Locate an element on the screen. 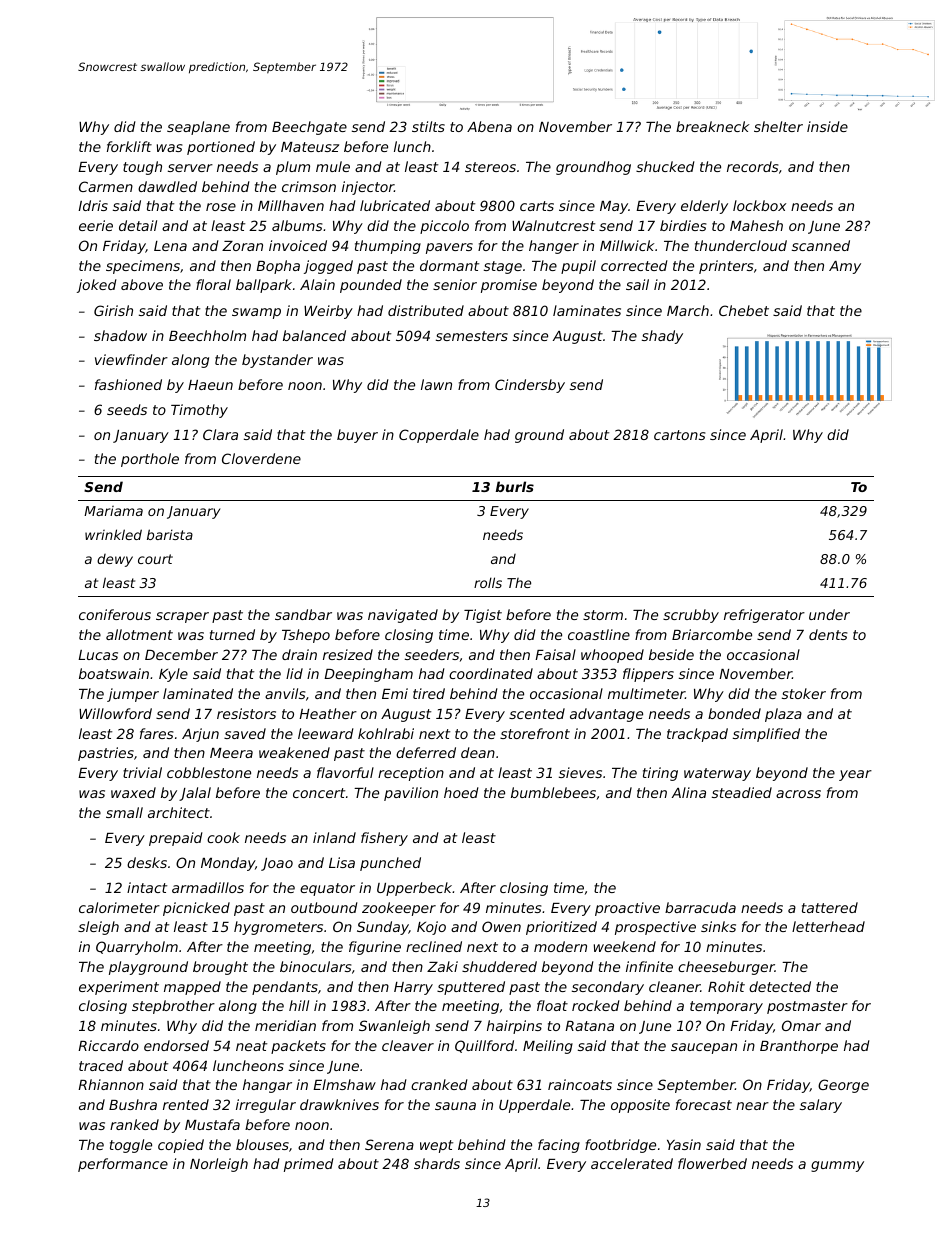 The height and width of the screenshot is (1233, 952). advantage is located at coordinates (606, 715).
